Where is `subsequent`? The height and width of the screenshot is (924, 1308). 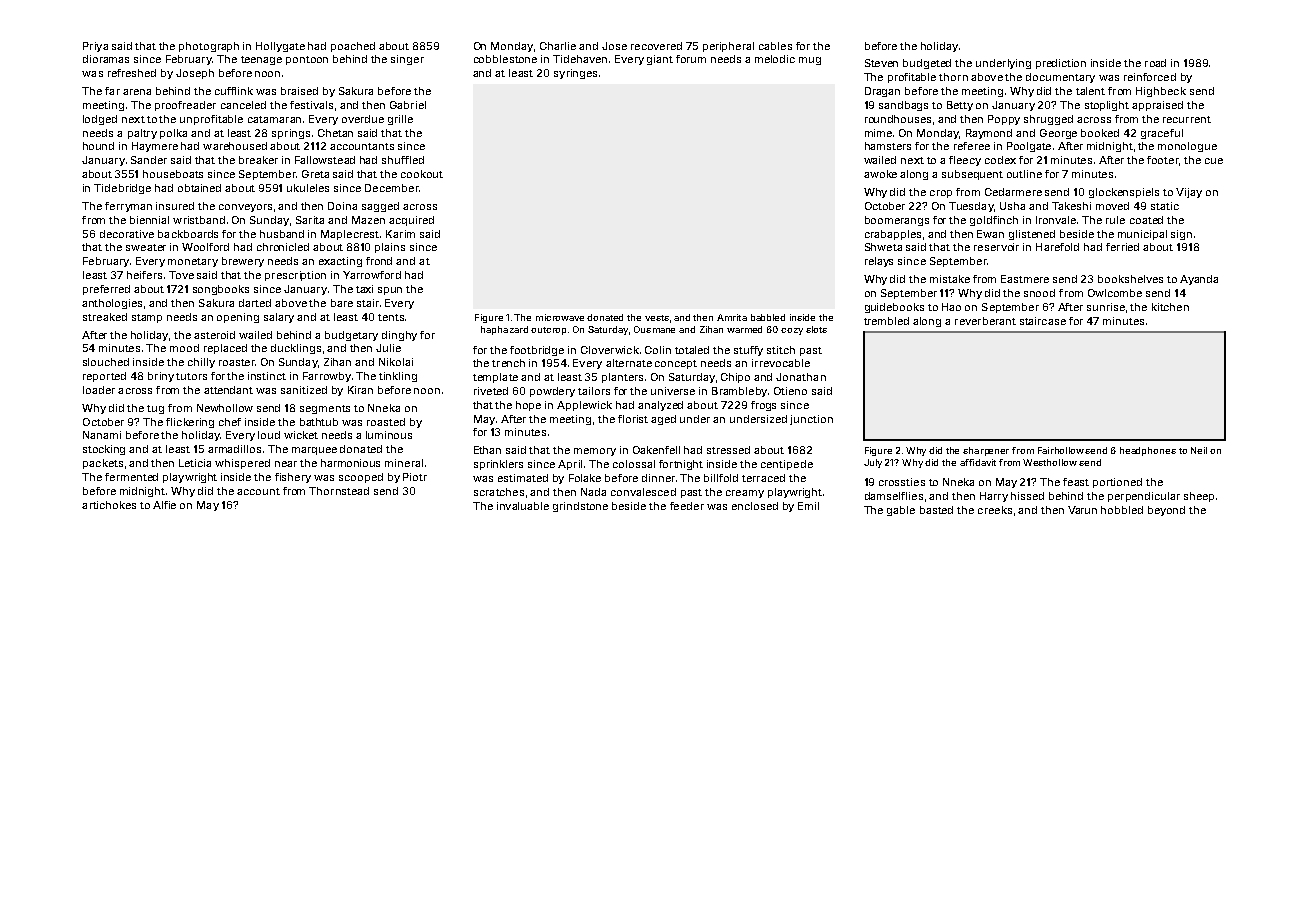 subsequent is located at coordinates (972, 175).
